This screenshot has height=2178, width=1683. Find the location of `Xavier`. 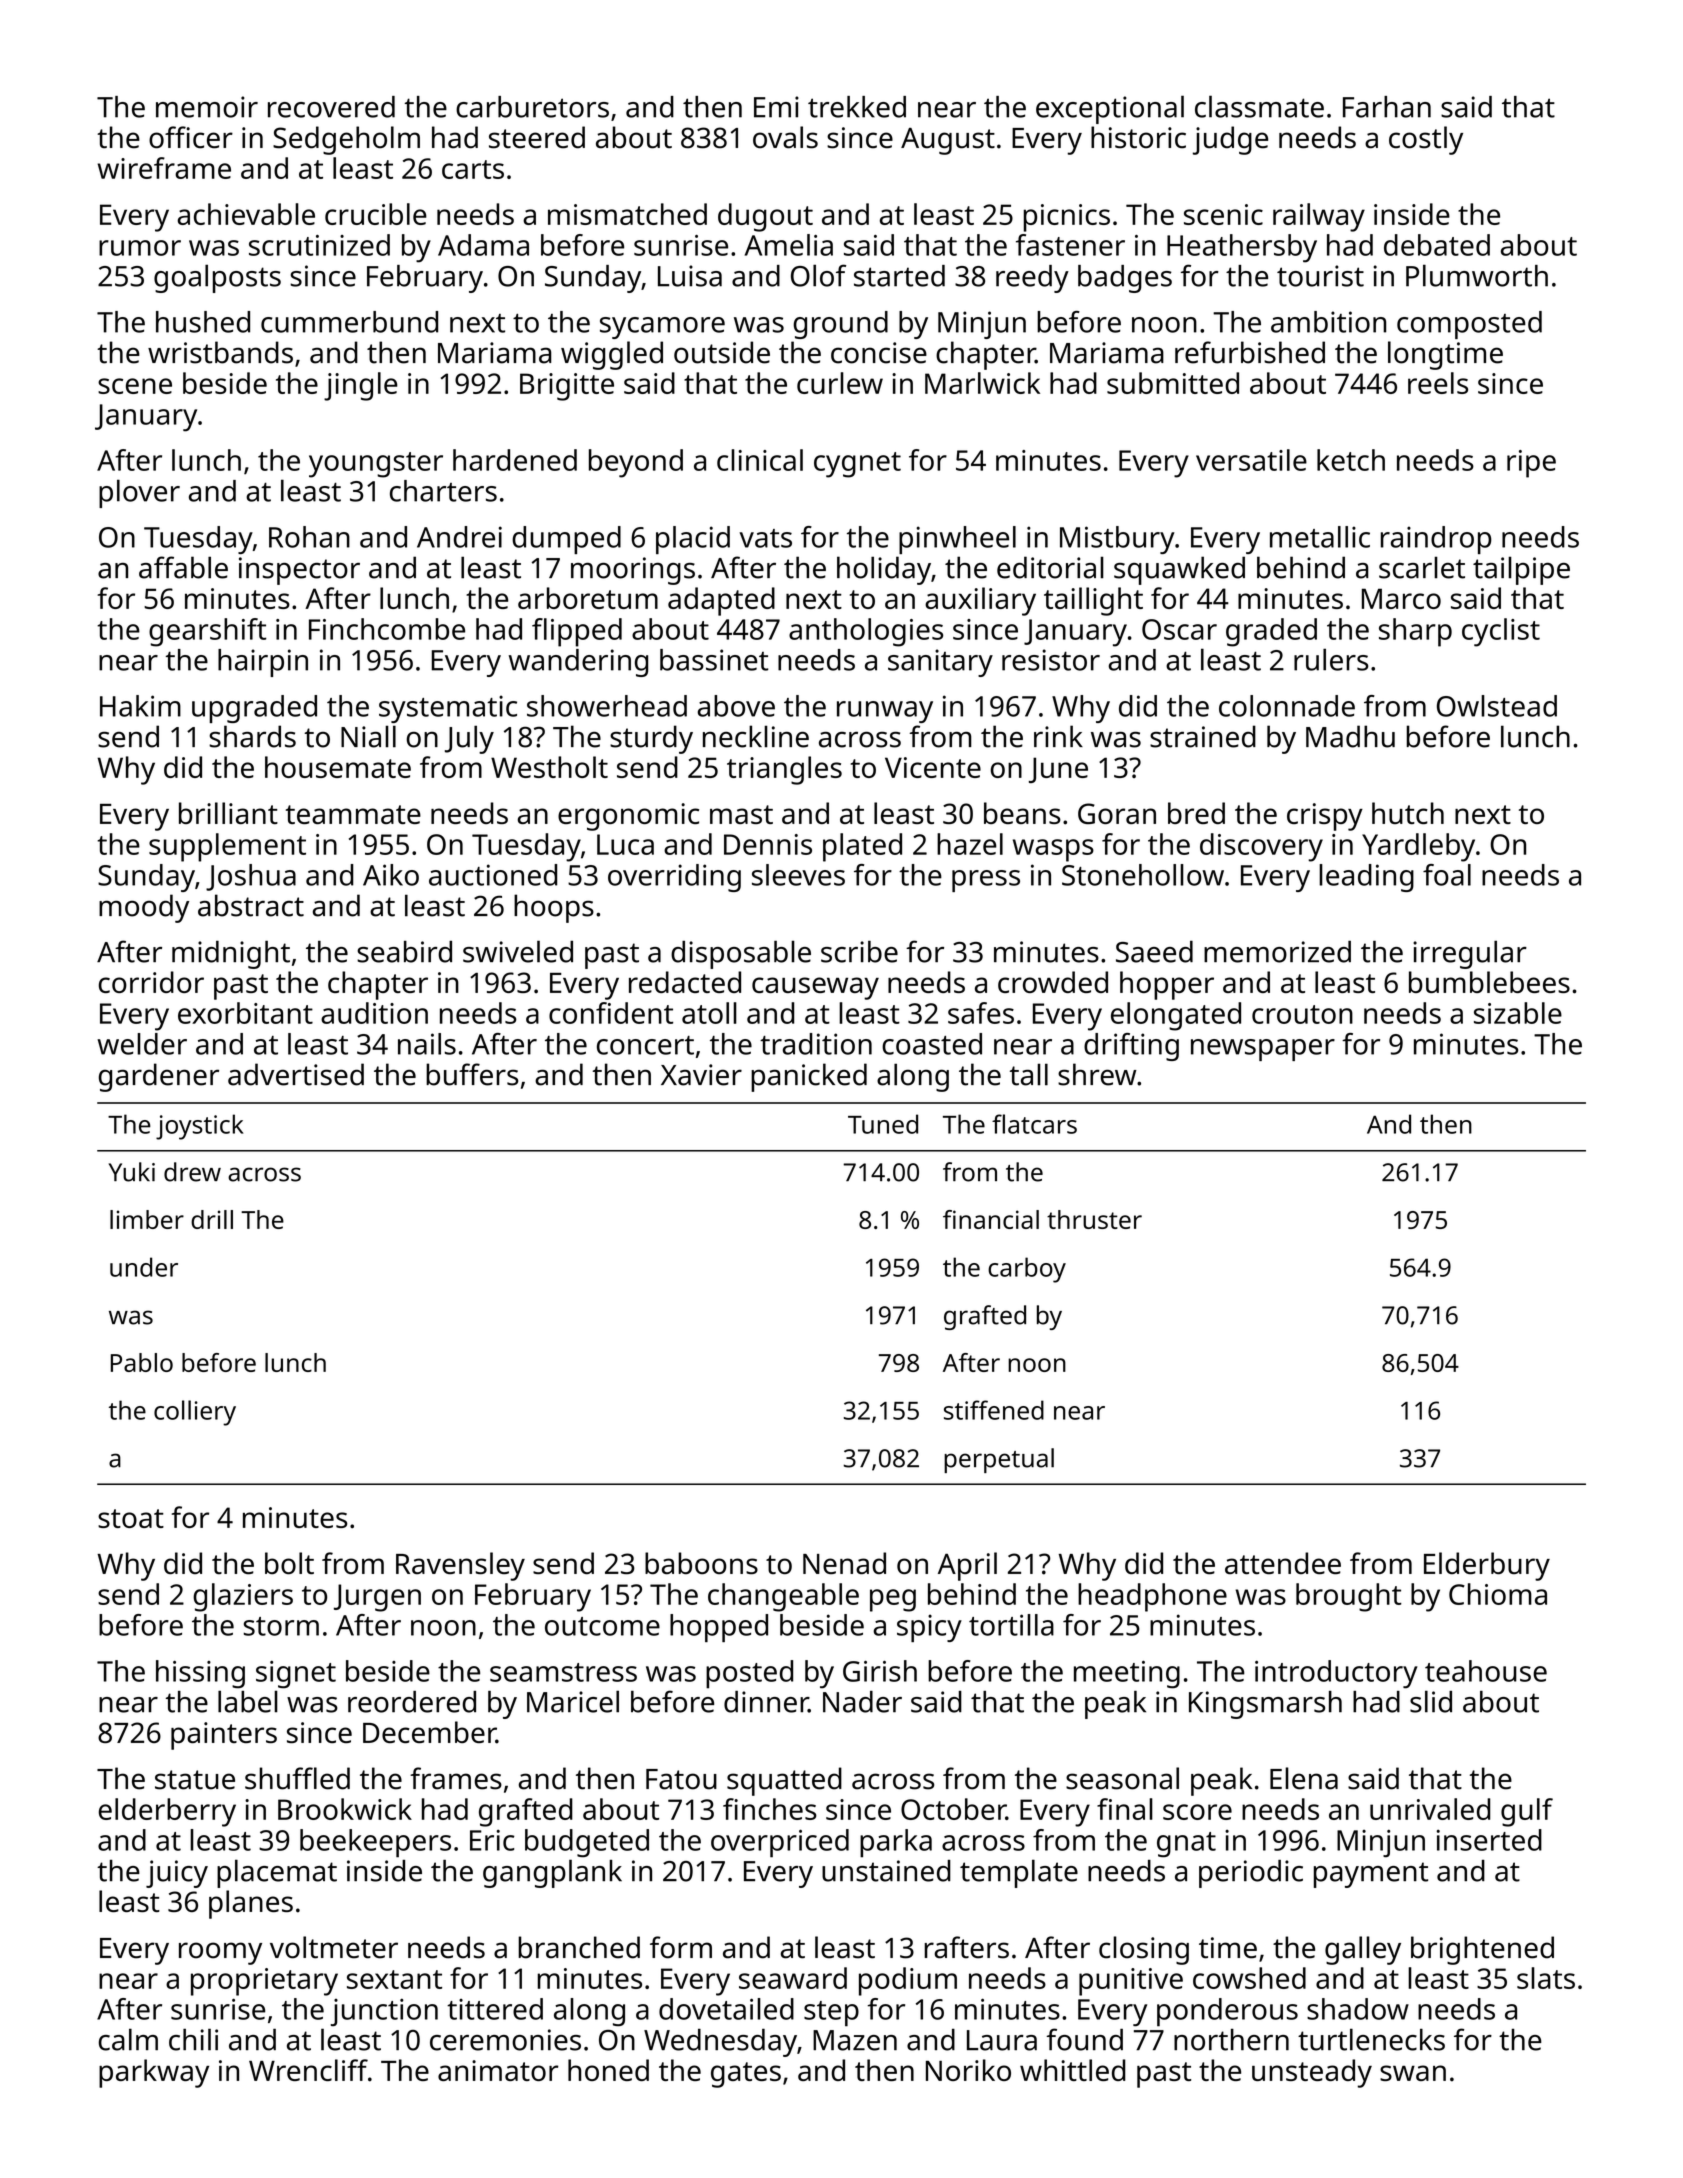

Xavier is located at coordinates (701, 1075).
